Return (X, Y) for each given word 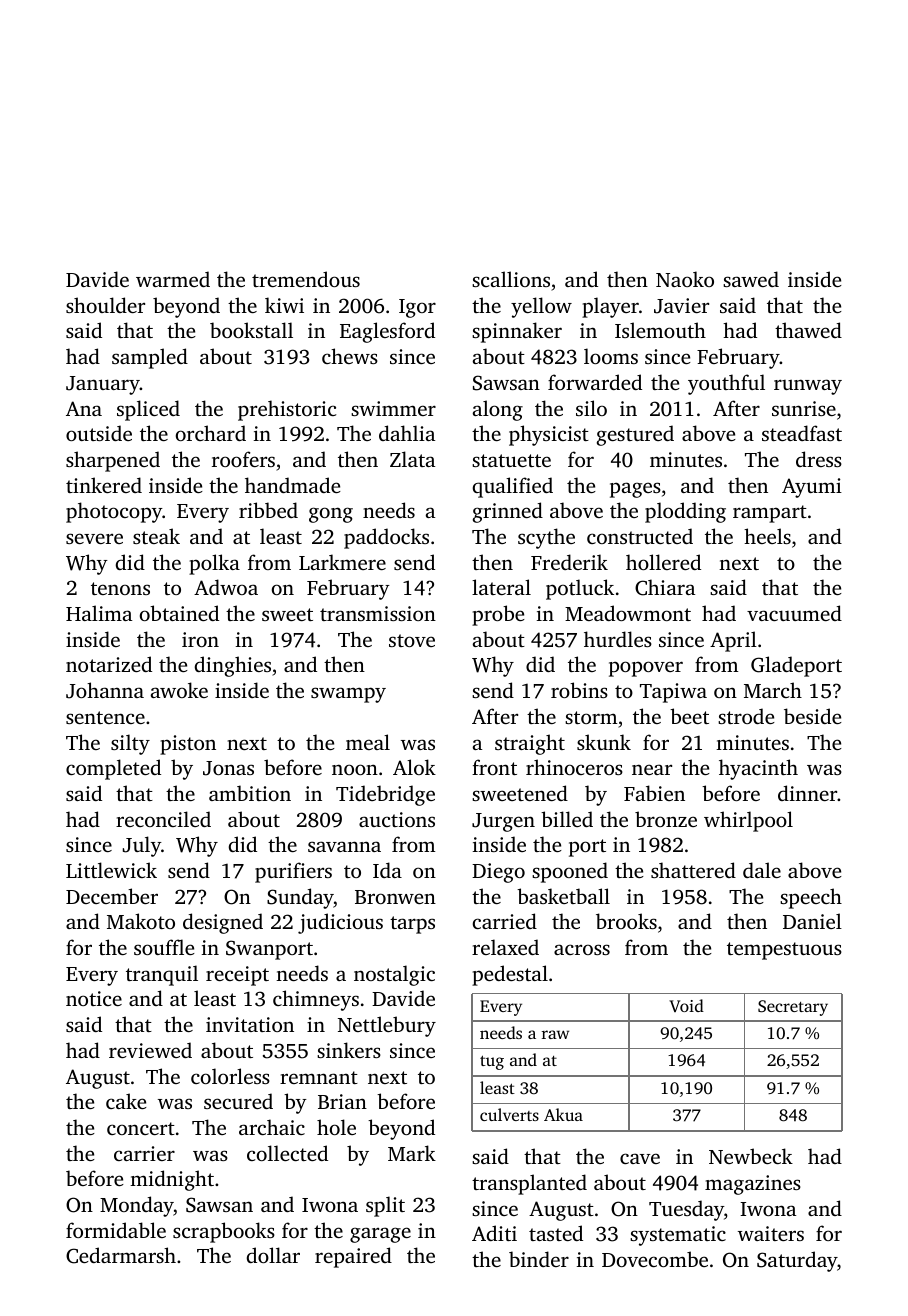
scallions (511, 279)
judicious (340, 923)
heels (767, 536)
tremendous (306, 279)
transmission (378, 613)
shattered (693, 870)
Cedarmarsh (121, 1255)
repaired (353, 1257)
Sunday (300, 898)
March (773, 690)
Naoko (685, 279)
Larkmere (342, 562)
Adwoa (226, 587)
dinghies (233, 666)
